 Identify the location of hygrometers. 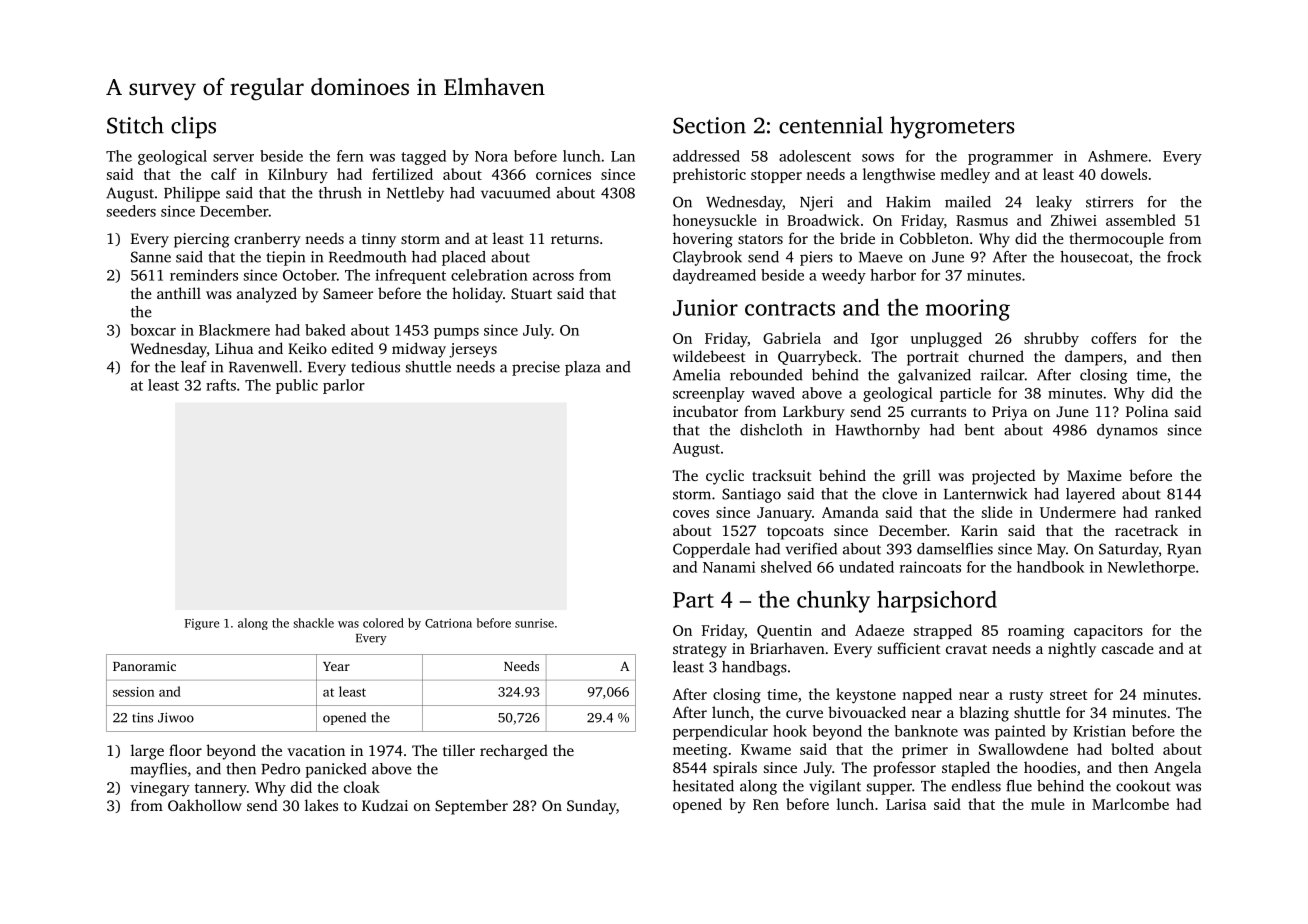
(952, 127).
